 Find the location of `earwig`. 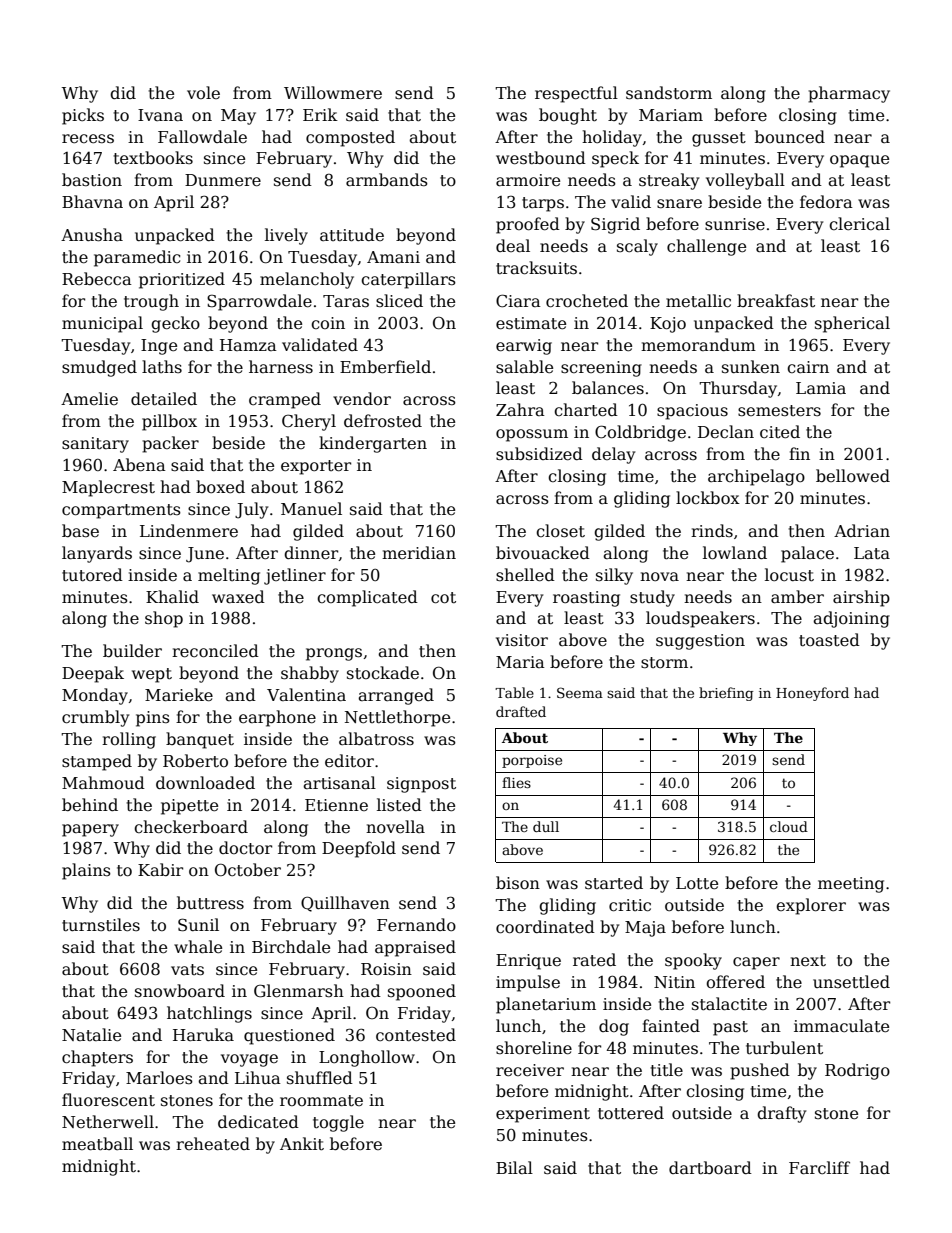

earwig is located at coordinates (524, 347).
